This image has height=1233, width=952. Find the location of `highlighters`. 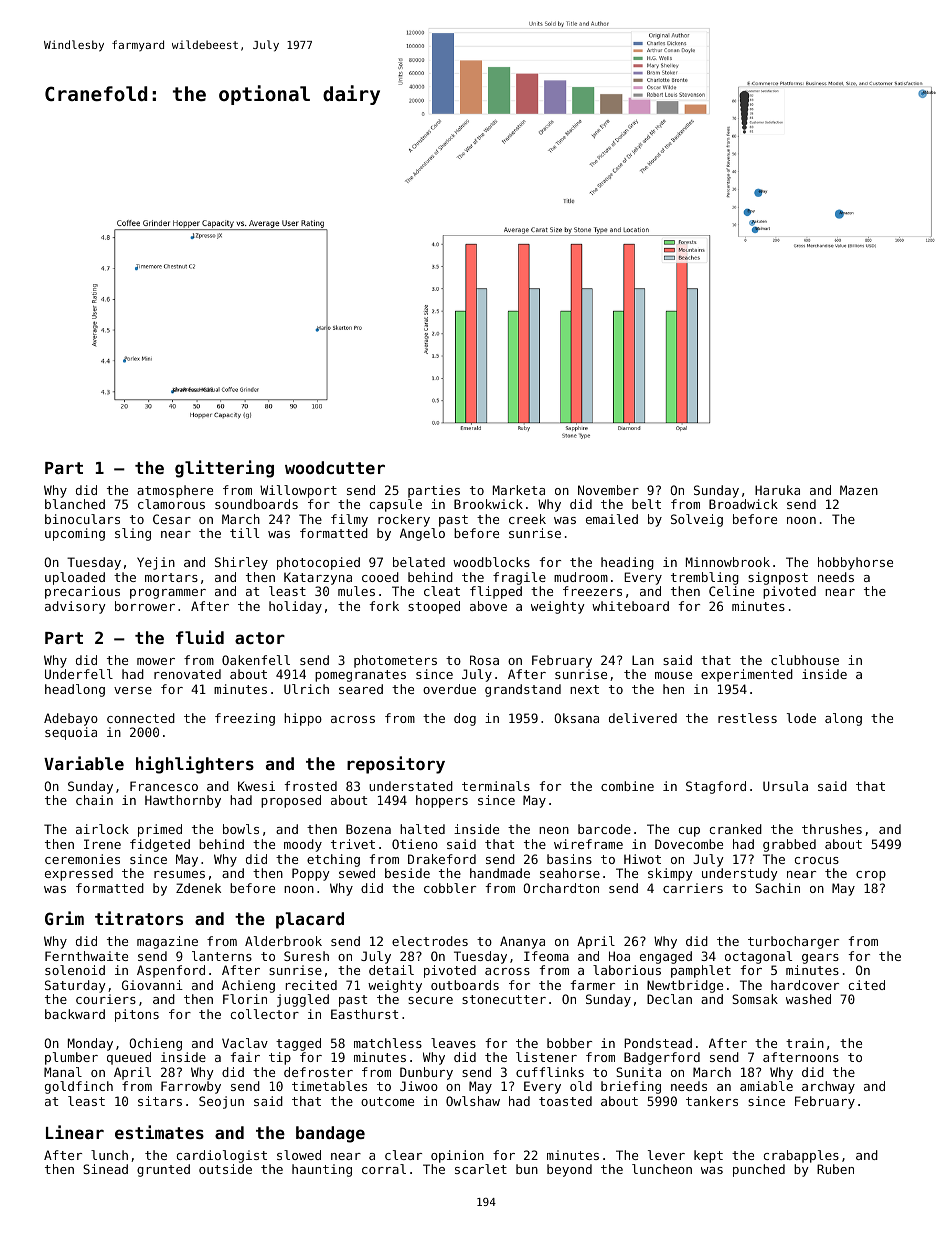

highlighters is located at coordinates (195, 765).
